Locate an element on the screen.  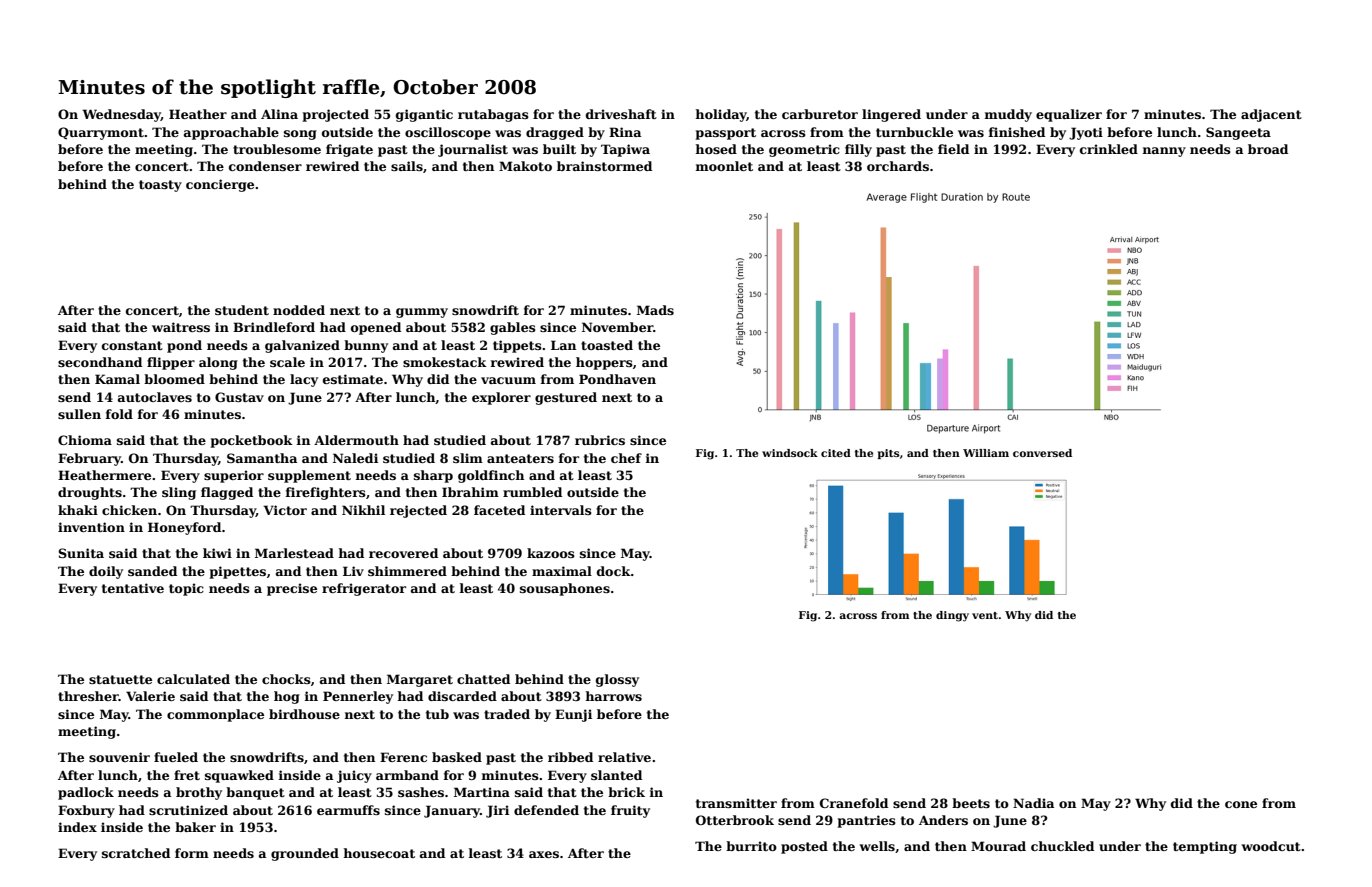
William is located at coordinates (986, 453).
